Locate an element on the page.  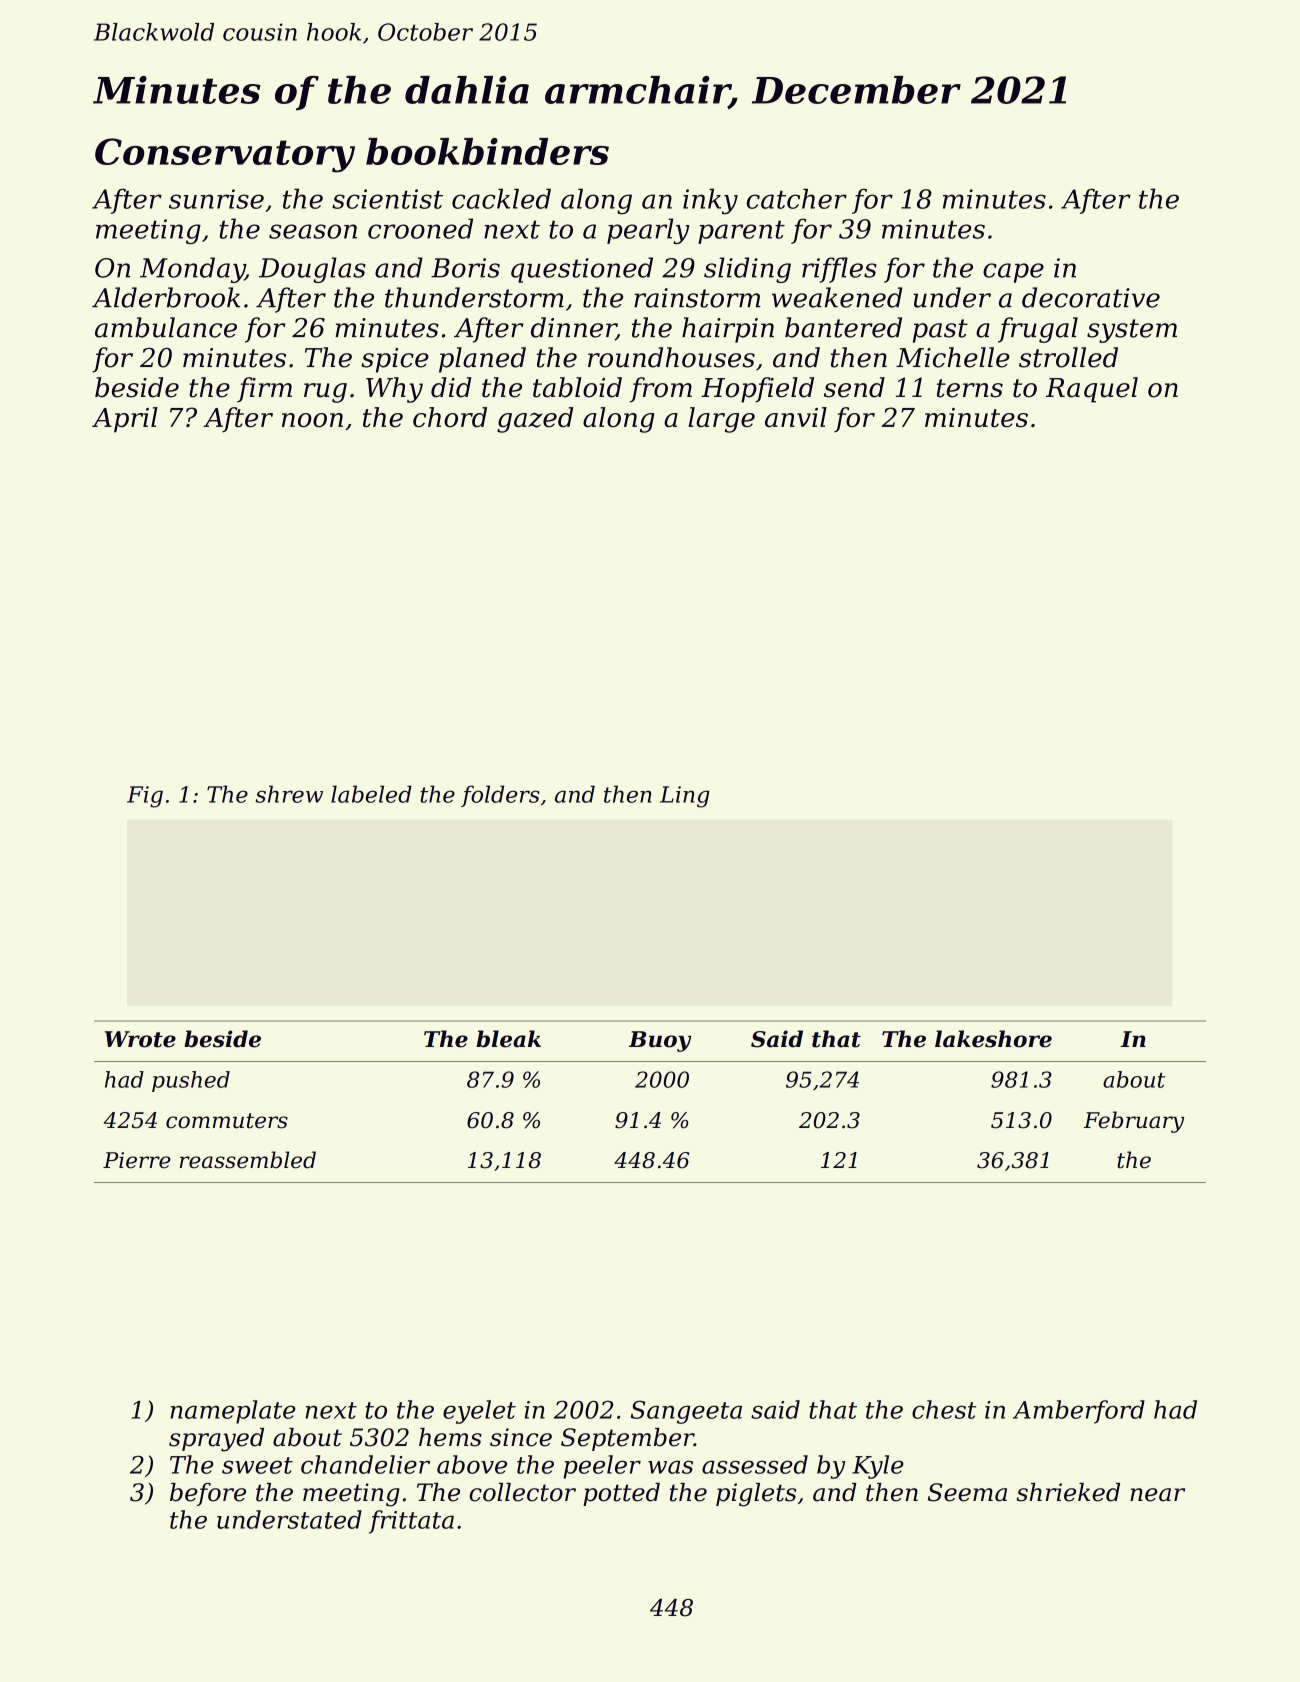
Ling is located at coordinates (685, 797).
